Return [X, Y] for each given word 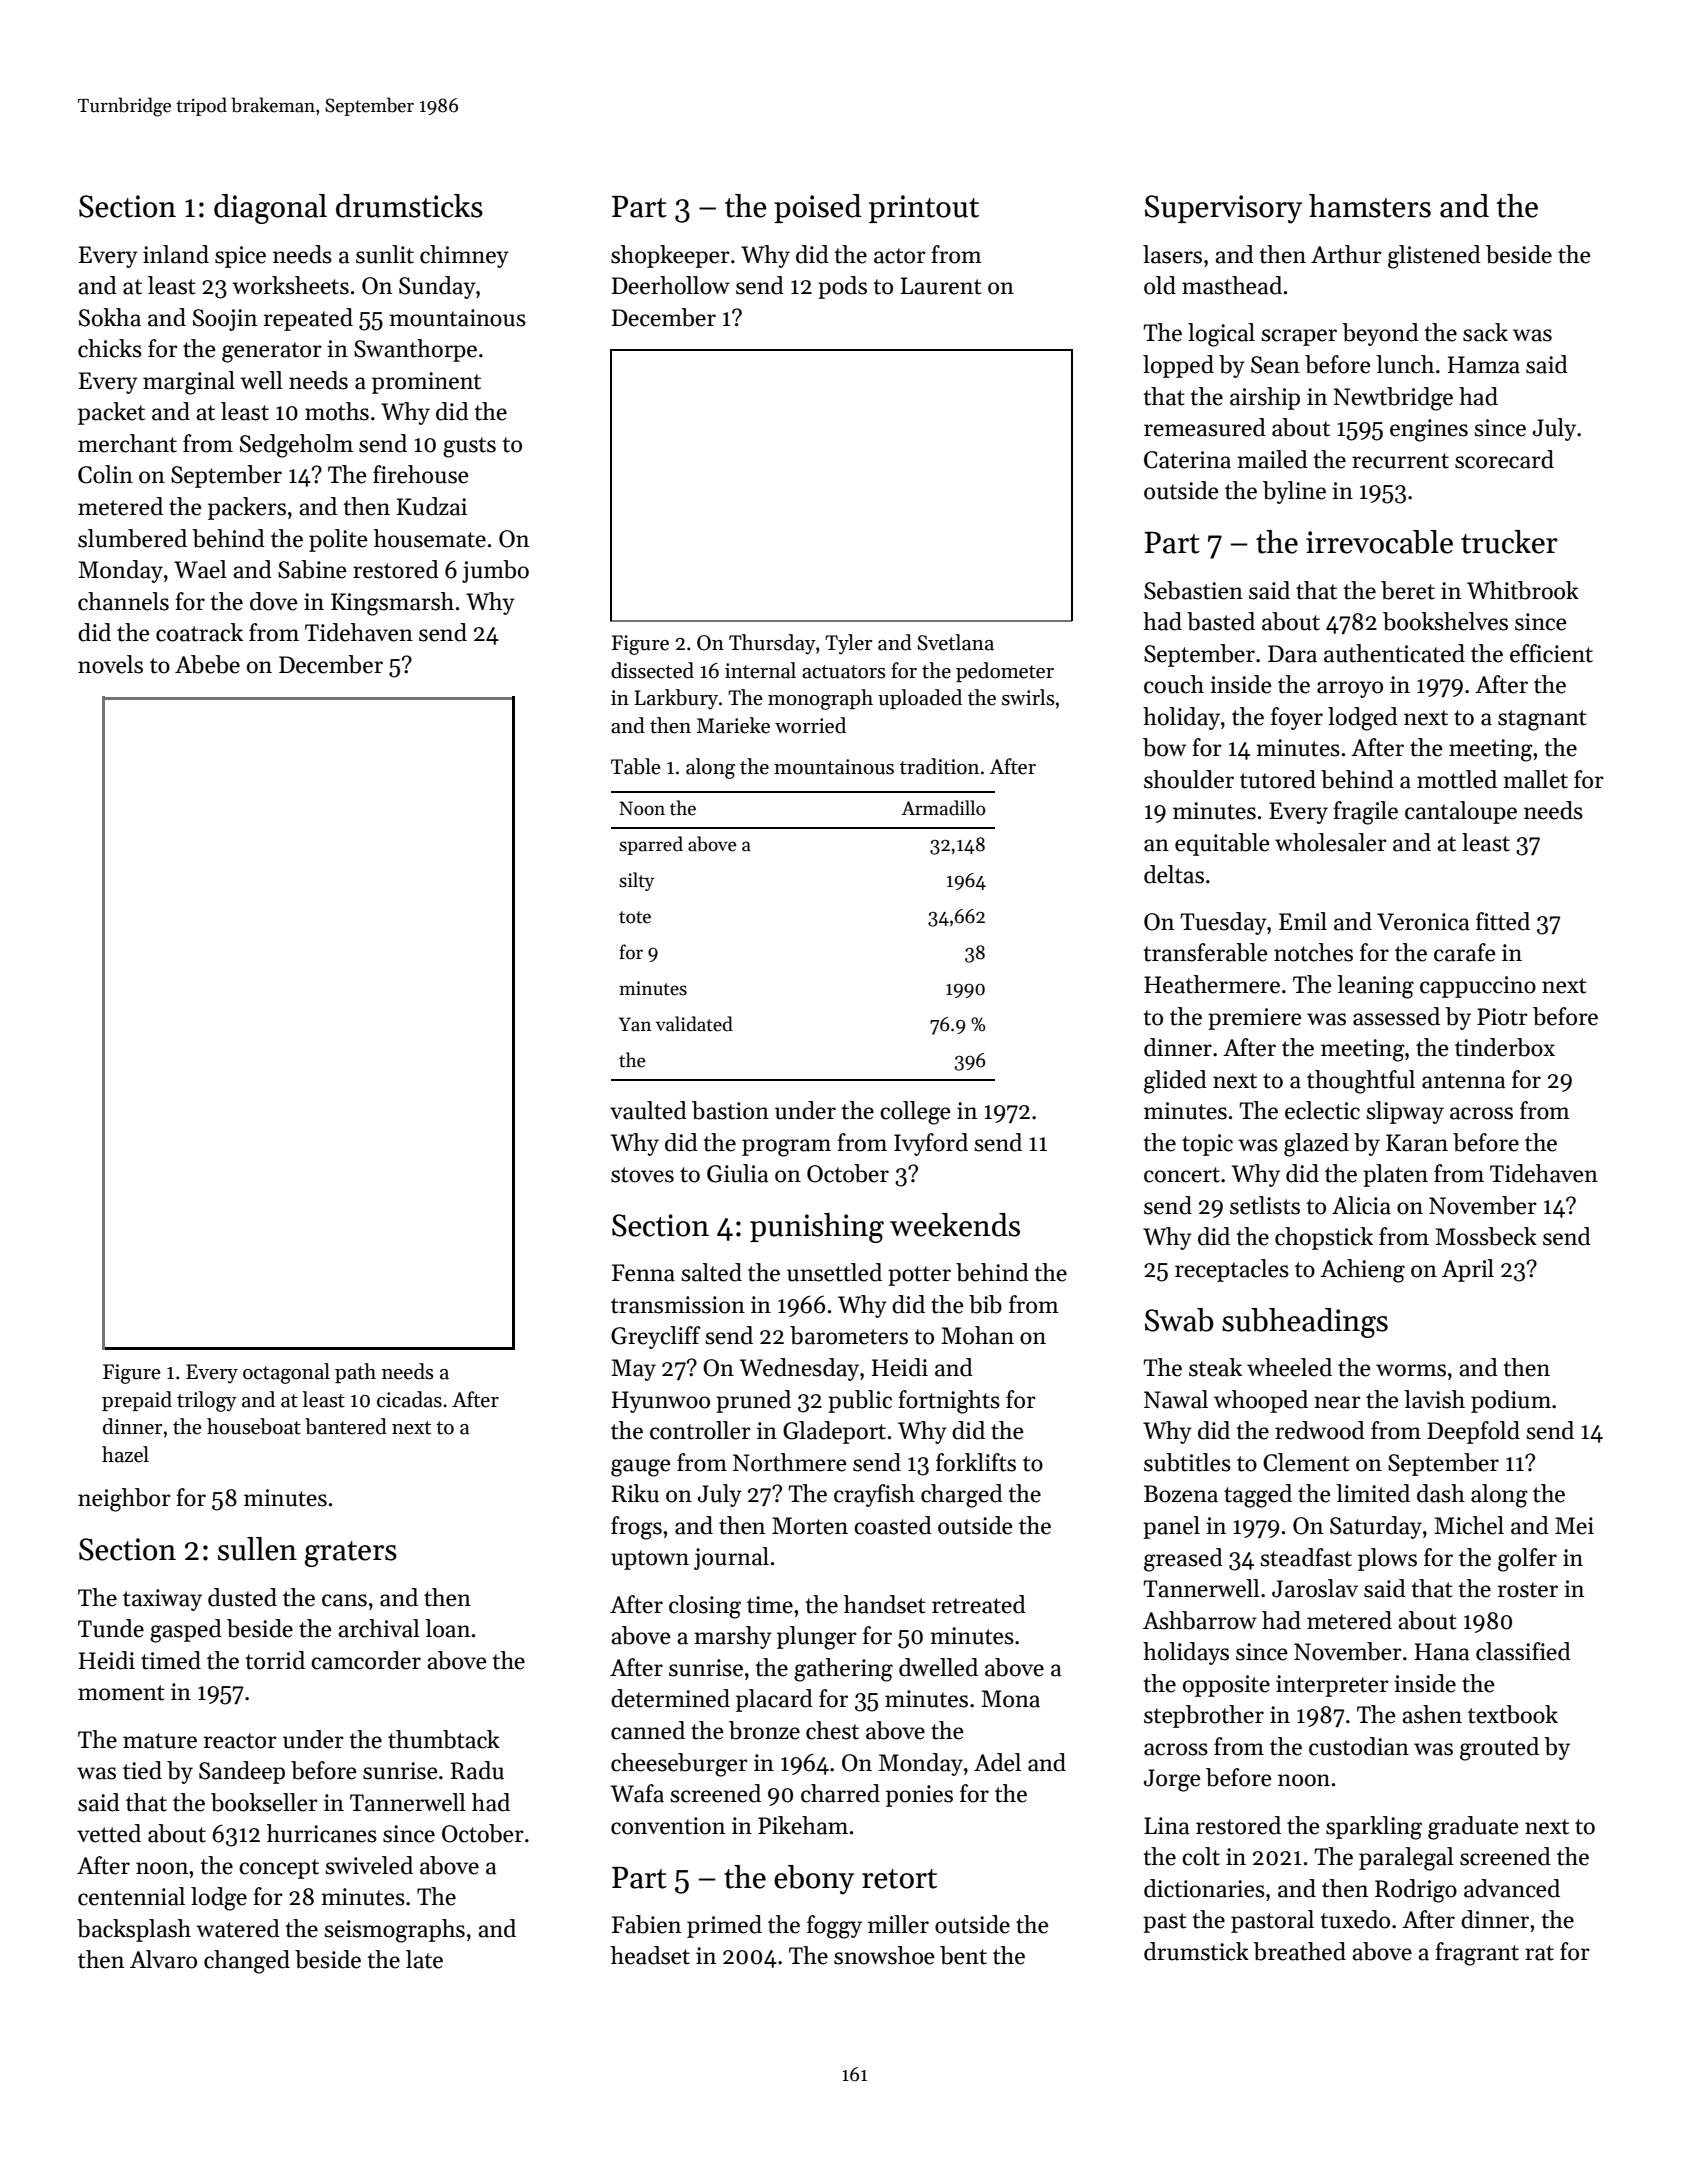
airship [1265, 398]
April [1468, 1270]
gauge [641, 1468]
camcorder [366, 1660]
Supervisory [1223, 209]
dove [274, 601]
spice [240, 257]
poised [817, 208]
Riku [635, 1493]
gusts [469, 447]
